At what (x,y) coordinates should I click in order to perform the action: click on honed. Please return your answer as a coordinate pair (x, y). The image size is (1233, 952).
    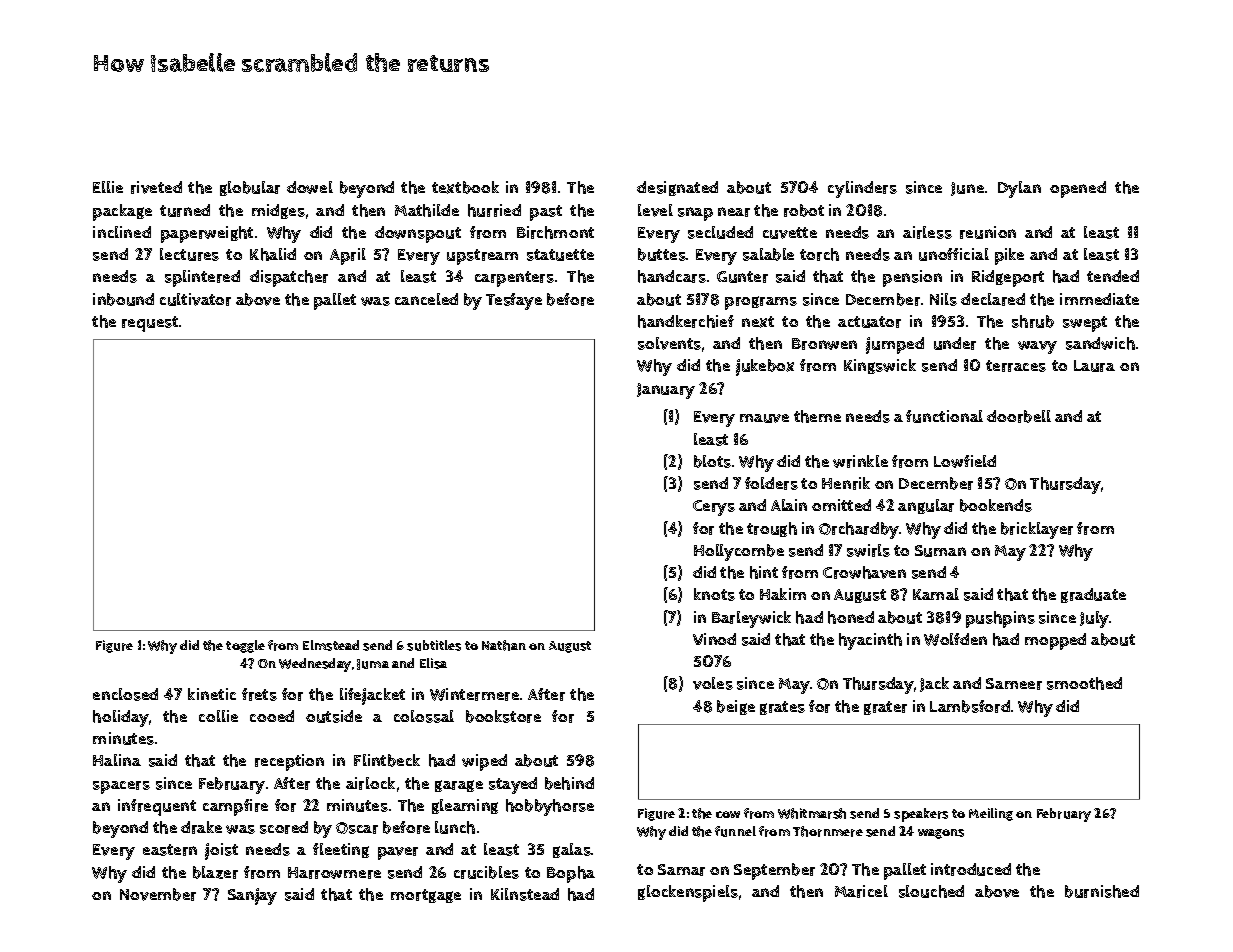
    Looking at the image, I should click on (851, 617).
